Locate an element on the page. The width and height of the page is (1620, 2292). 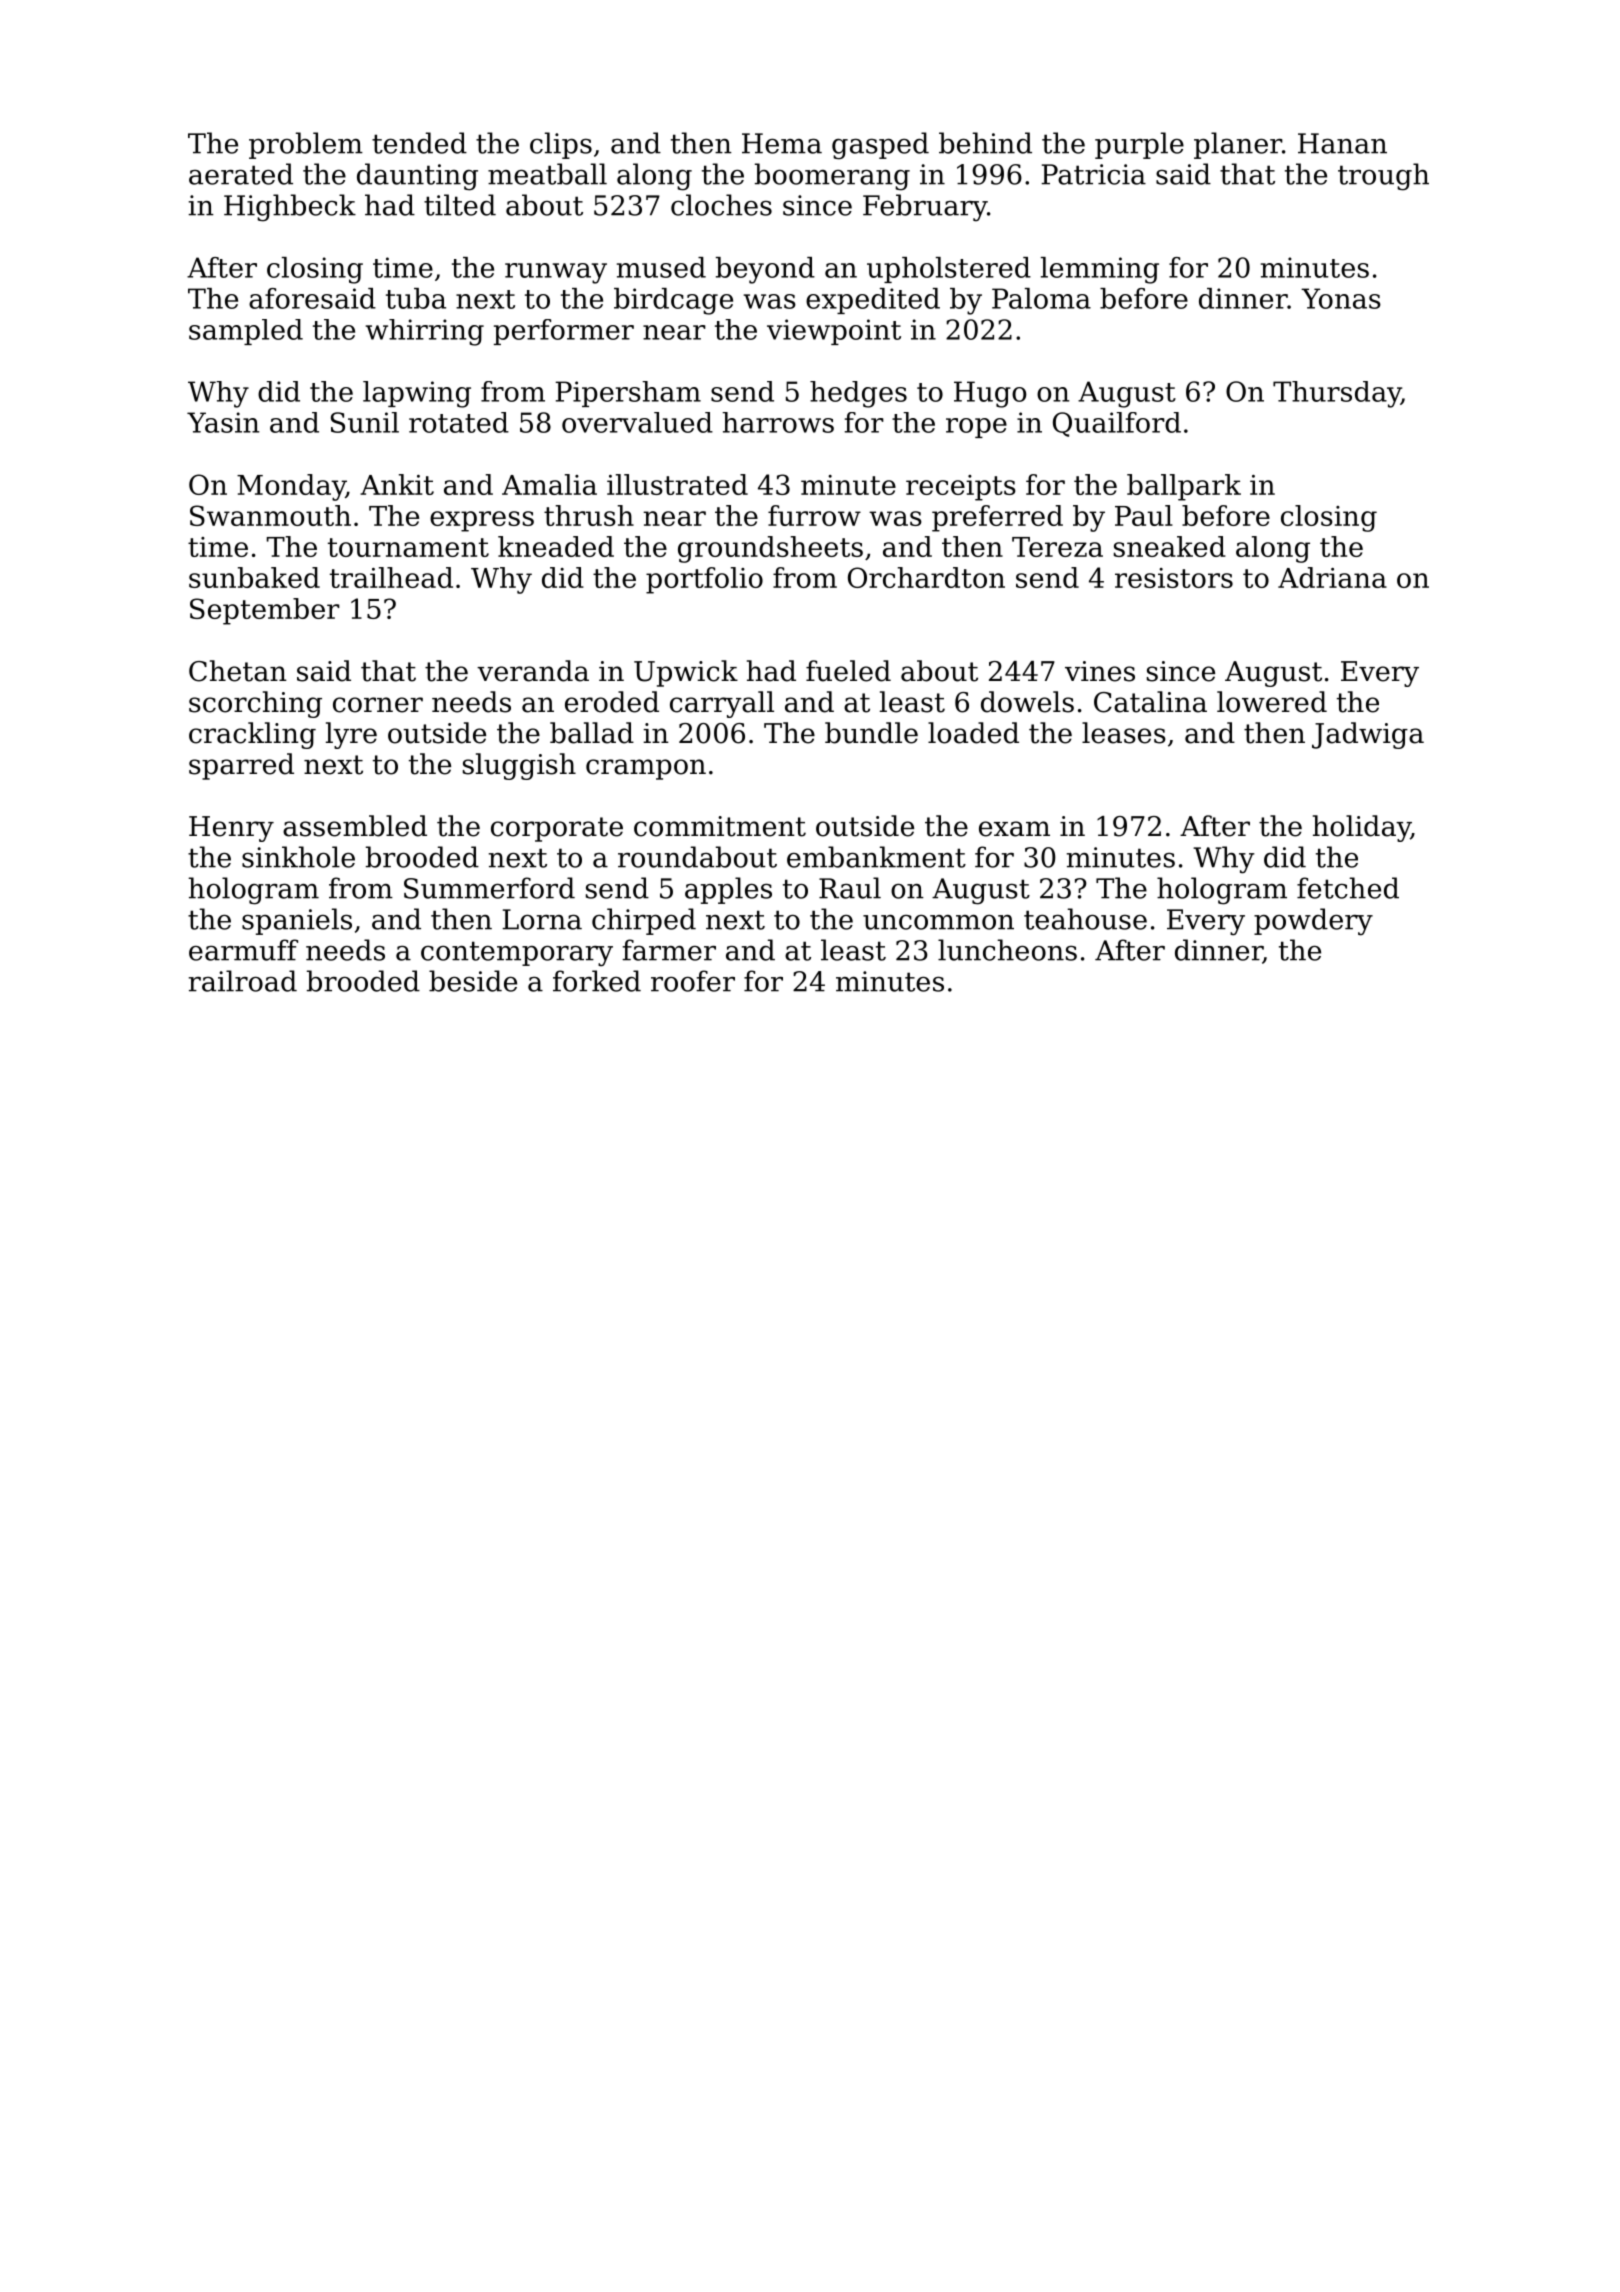
purple is located at coordinates (1139, 145).
